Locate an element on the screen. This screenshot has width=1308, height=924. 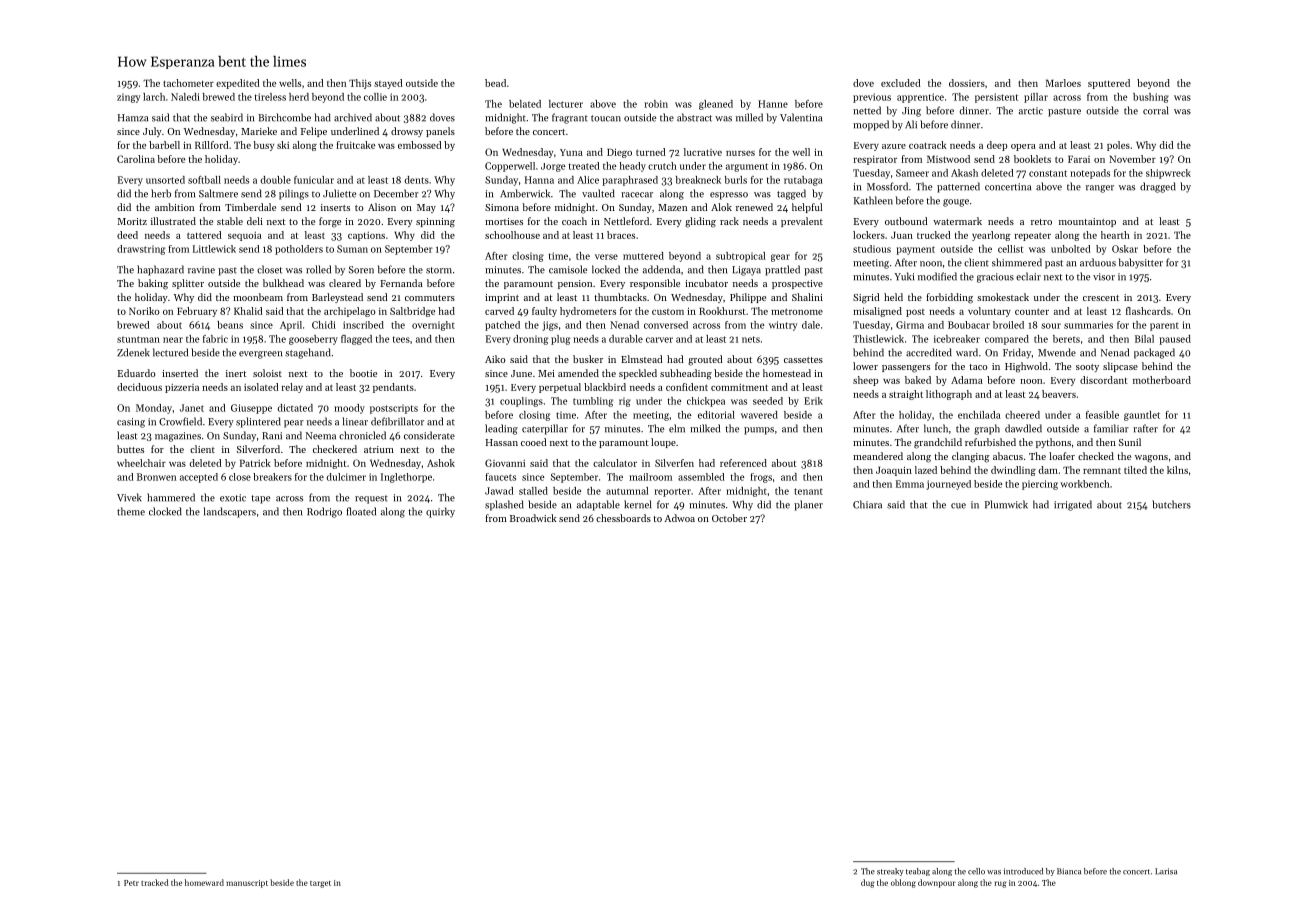
baking is located at coordinates (153, 284).
